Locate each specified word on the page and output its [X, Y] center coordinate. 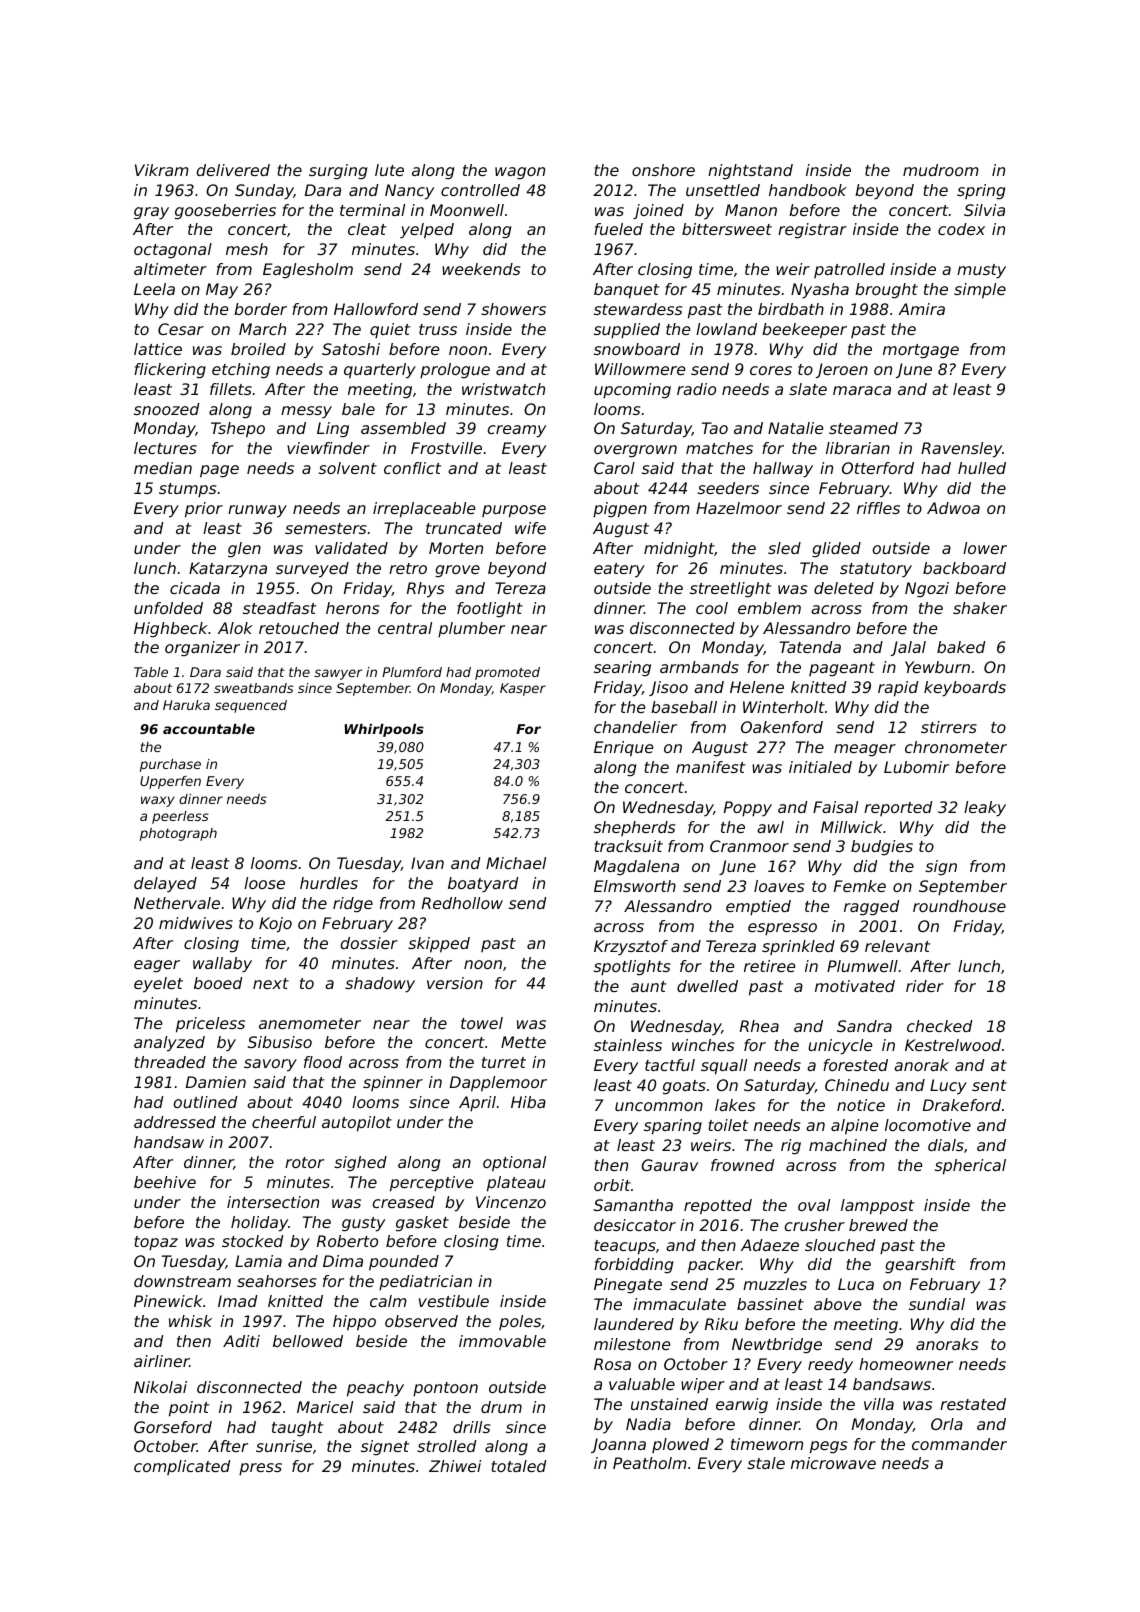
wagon [520, 173]
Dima [343, 1261]
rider [925, 986]
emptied [758, 908]
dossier [369, 943]
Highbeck [171, 630]
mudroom [941, 170]
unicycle [840, 1047]
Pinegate [628, 1286]
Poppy [748, 809]
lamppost [877, 1207]
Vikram [162, 170]
